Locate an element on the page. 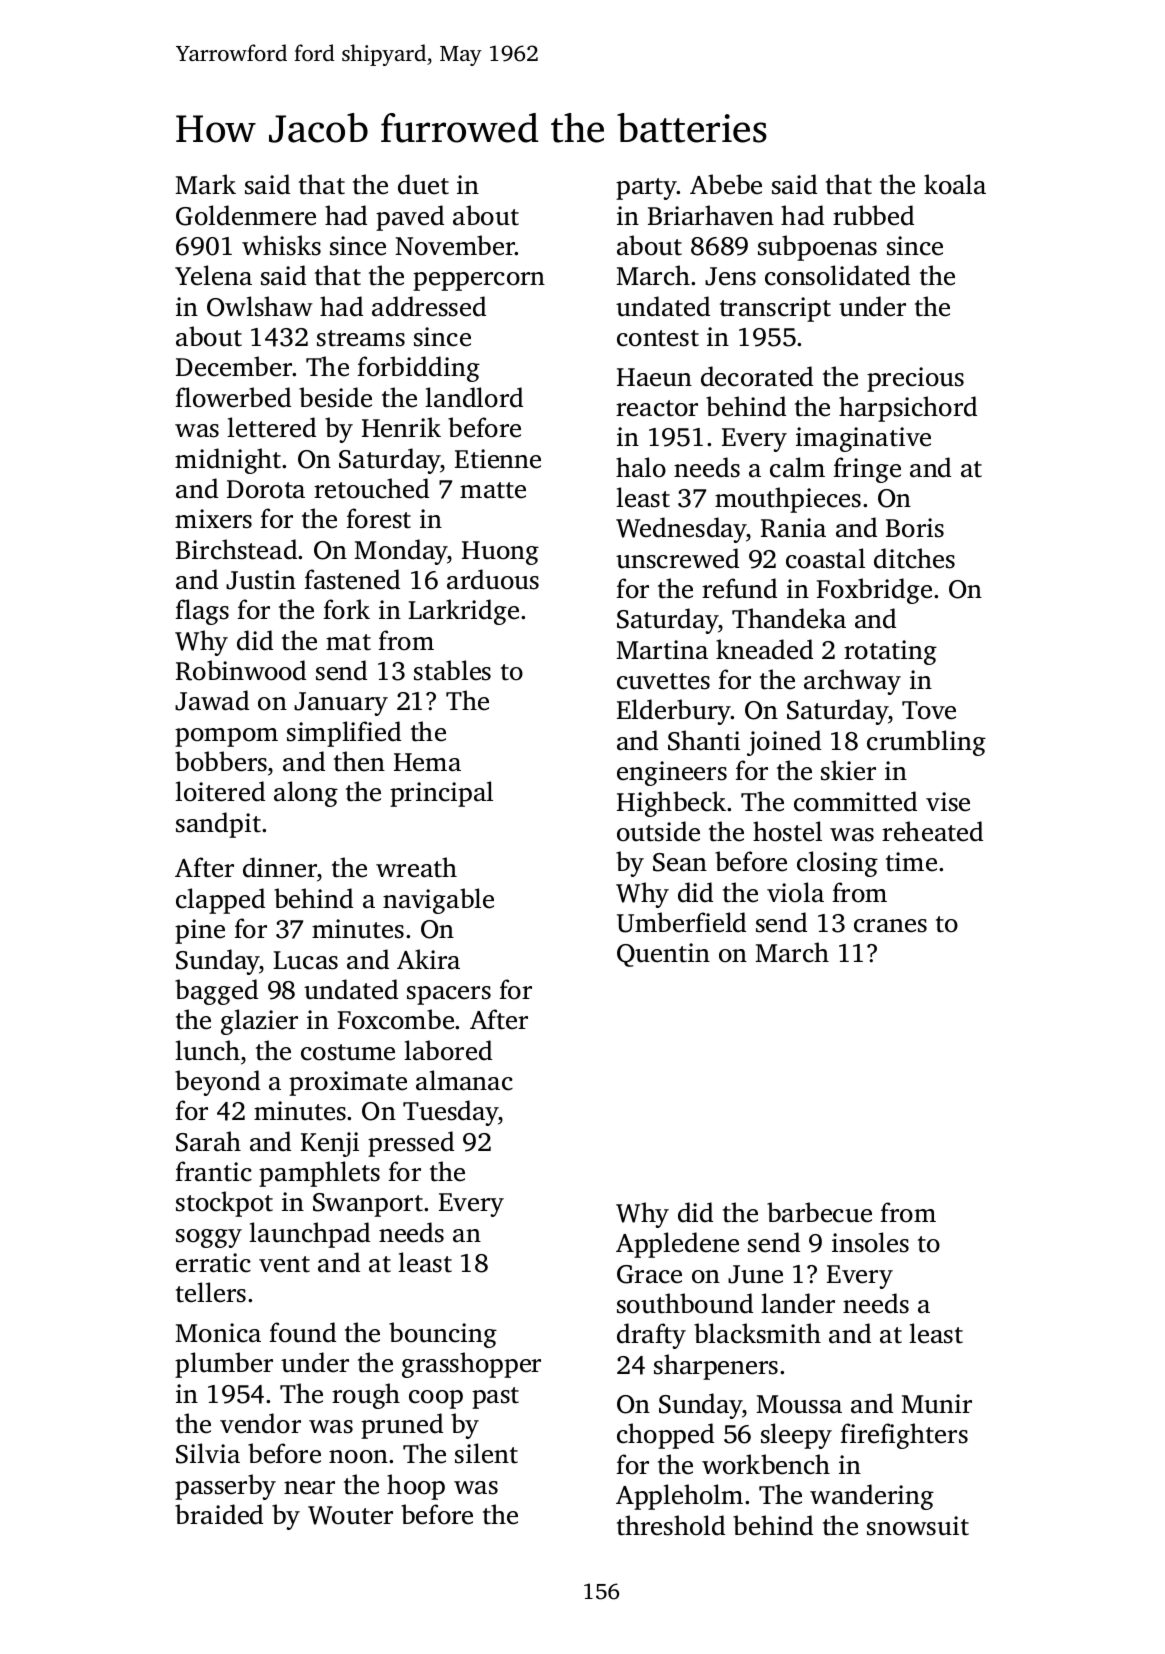 This image has width=1165, height=1654. Wouter is located at coordinates (350, 1515).
